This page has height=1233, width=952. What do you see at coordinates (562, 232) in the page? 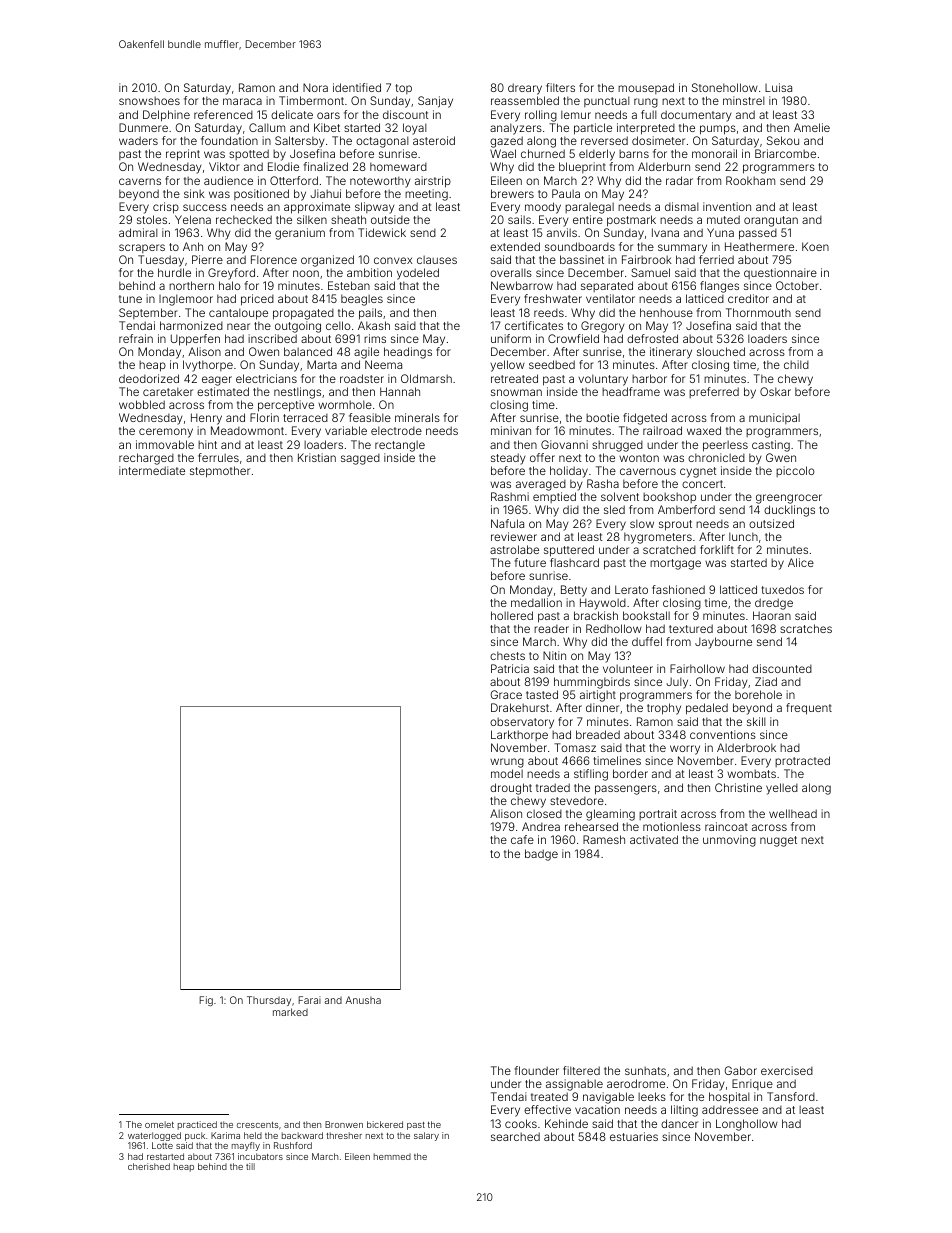
I see `anvils` at bounding box center [562, 232].
